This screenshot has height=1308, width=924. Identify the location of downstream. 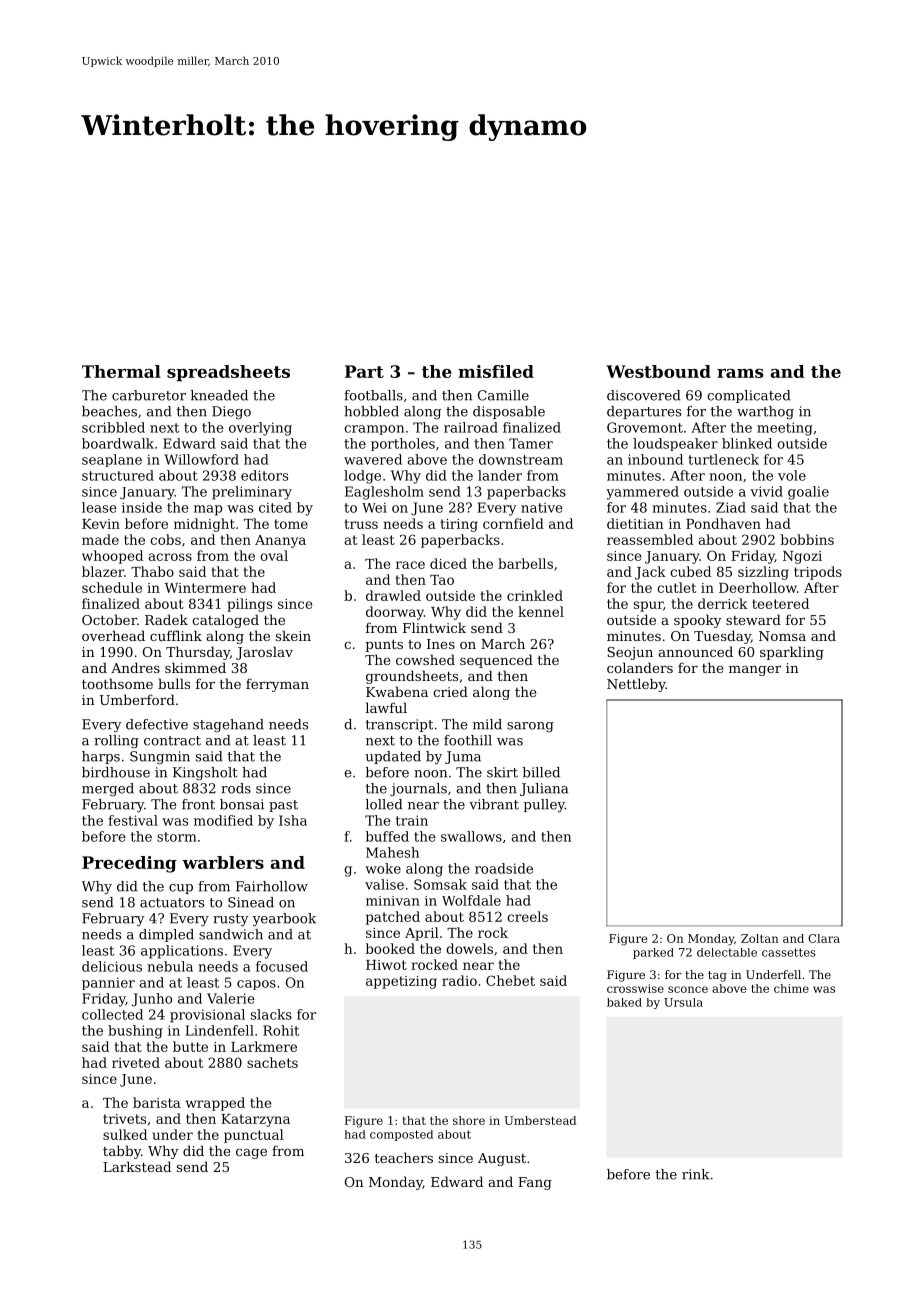
(521, 459).
